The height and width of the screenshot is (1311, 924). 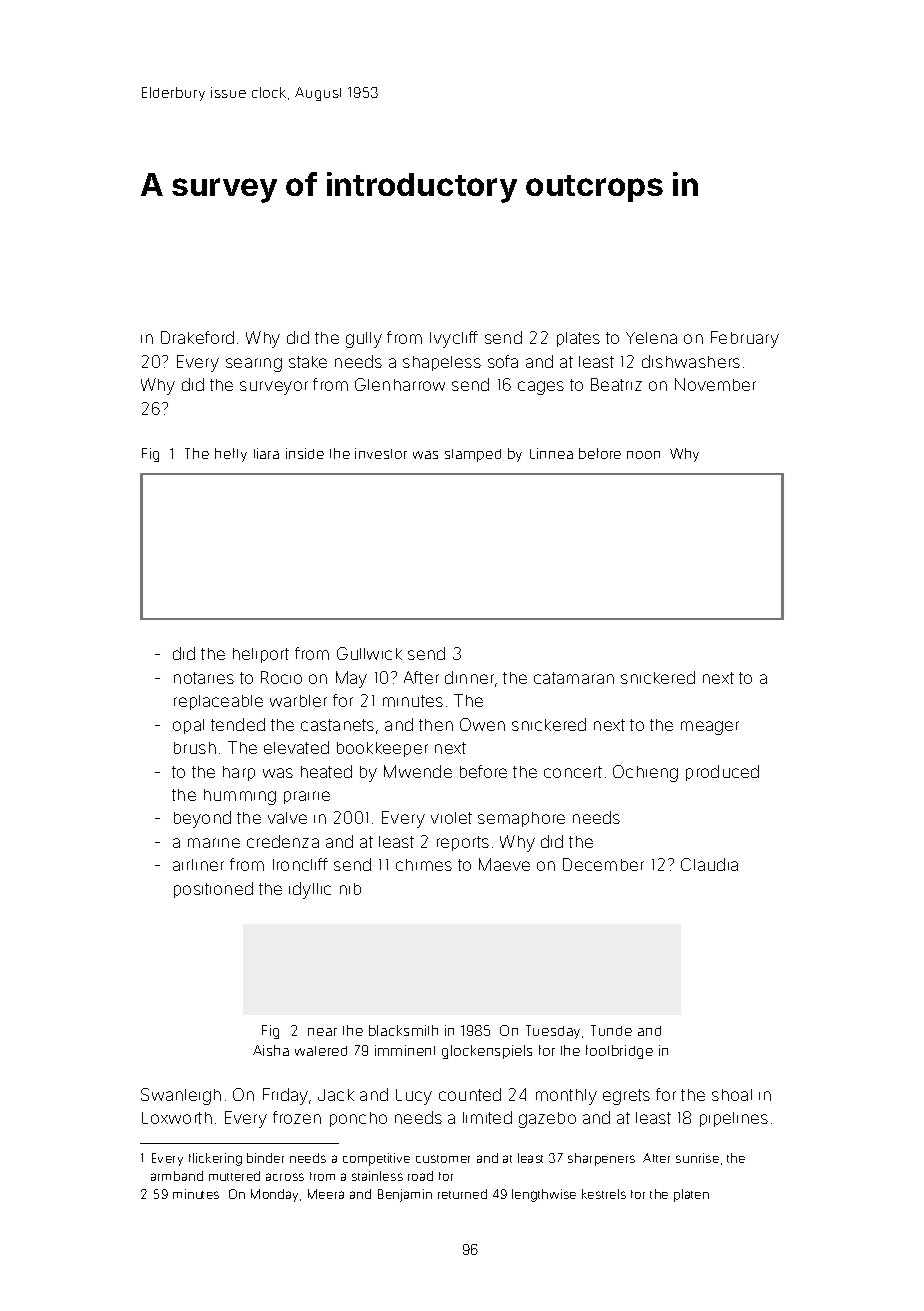 What do you see at coordinates (643, 455) in the screenshot?
I see `noon` at bounding box center [643, 455].
